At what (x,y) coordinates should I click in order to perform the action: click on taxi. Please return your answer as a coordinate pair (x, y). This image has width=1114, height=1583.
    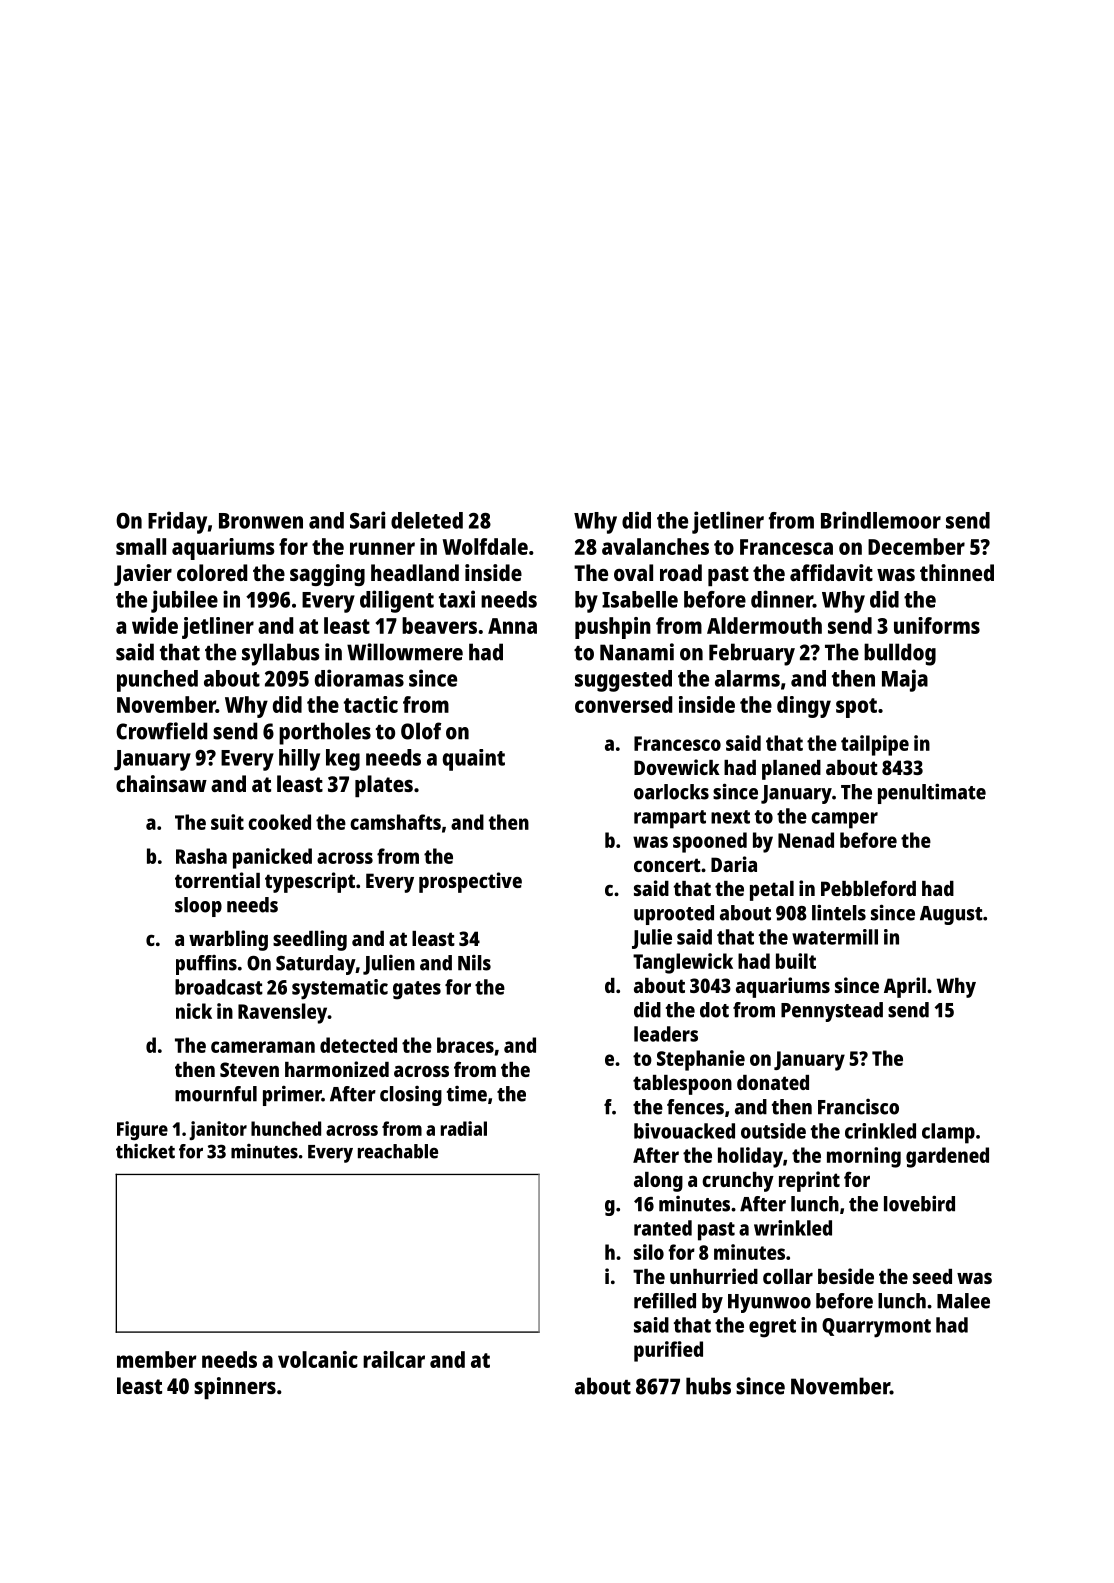
    Looking at the image, I should click on (457, 599).
